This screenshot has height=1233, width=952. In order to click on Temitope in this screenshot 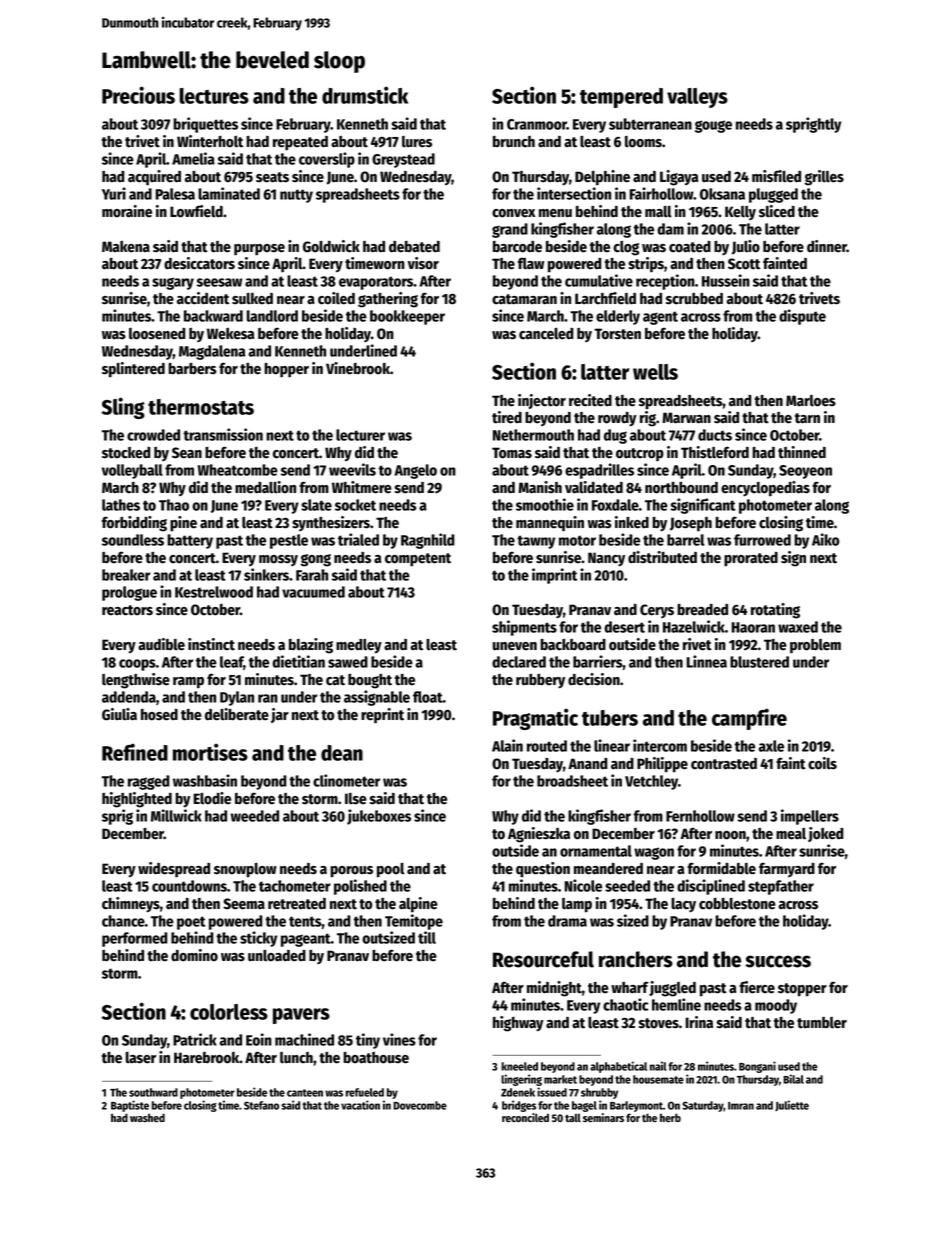, I will do `click(414, 922)`.
